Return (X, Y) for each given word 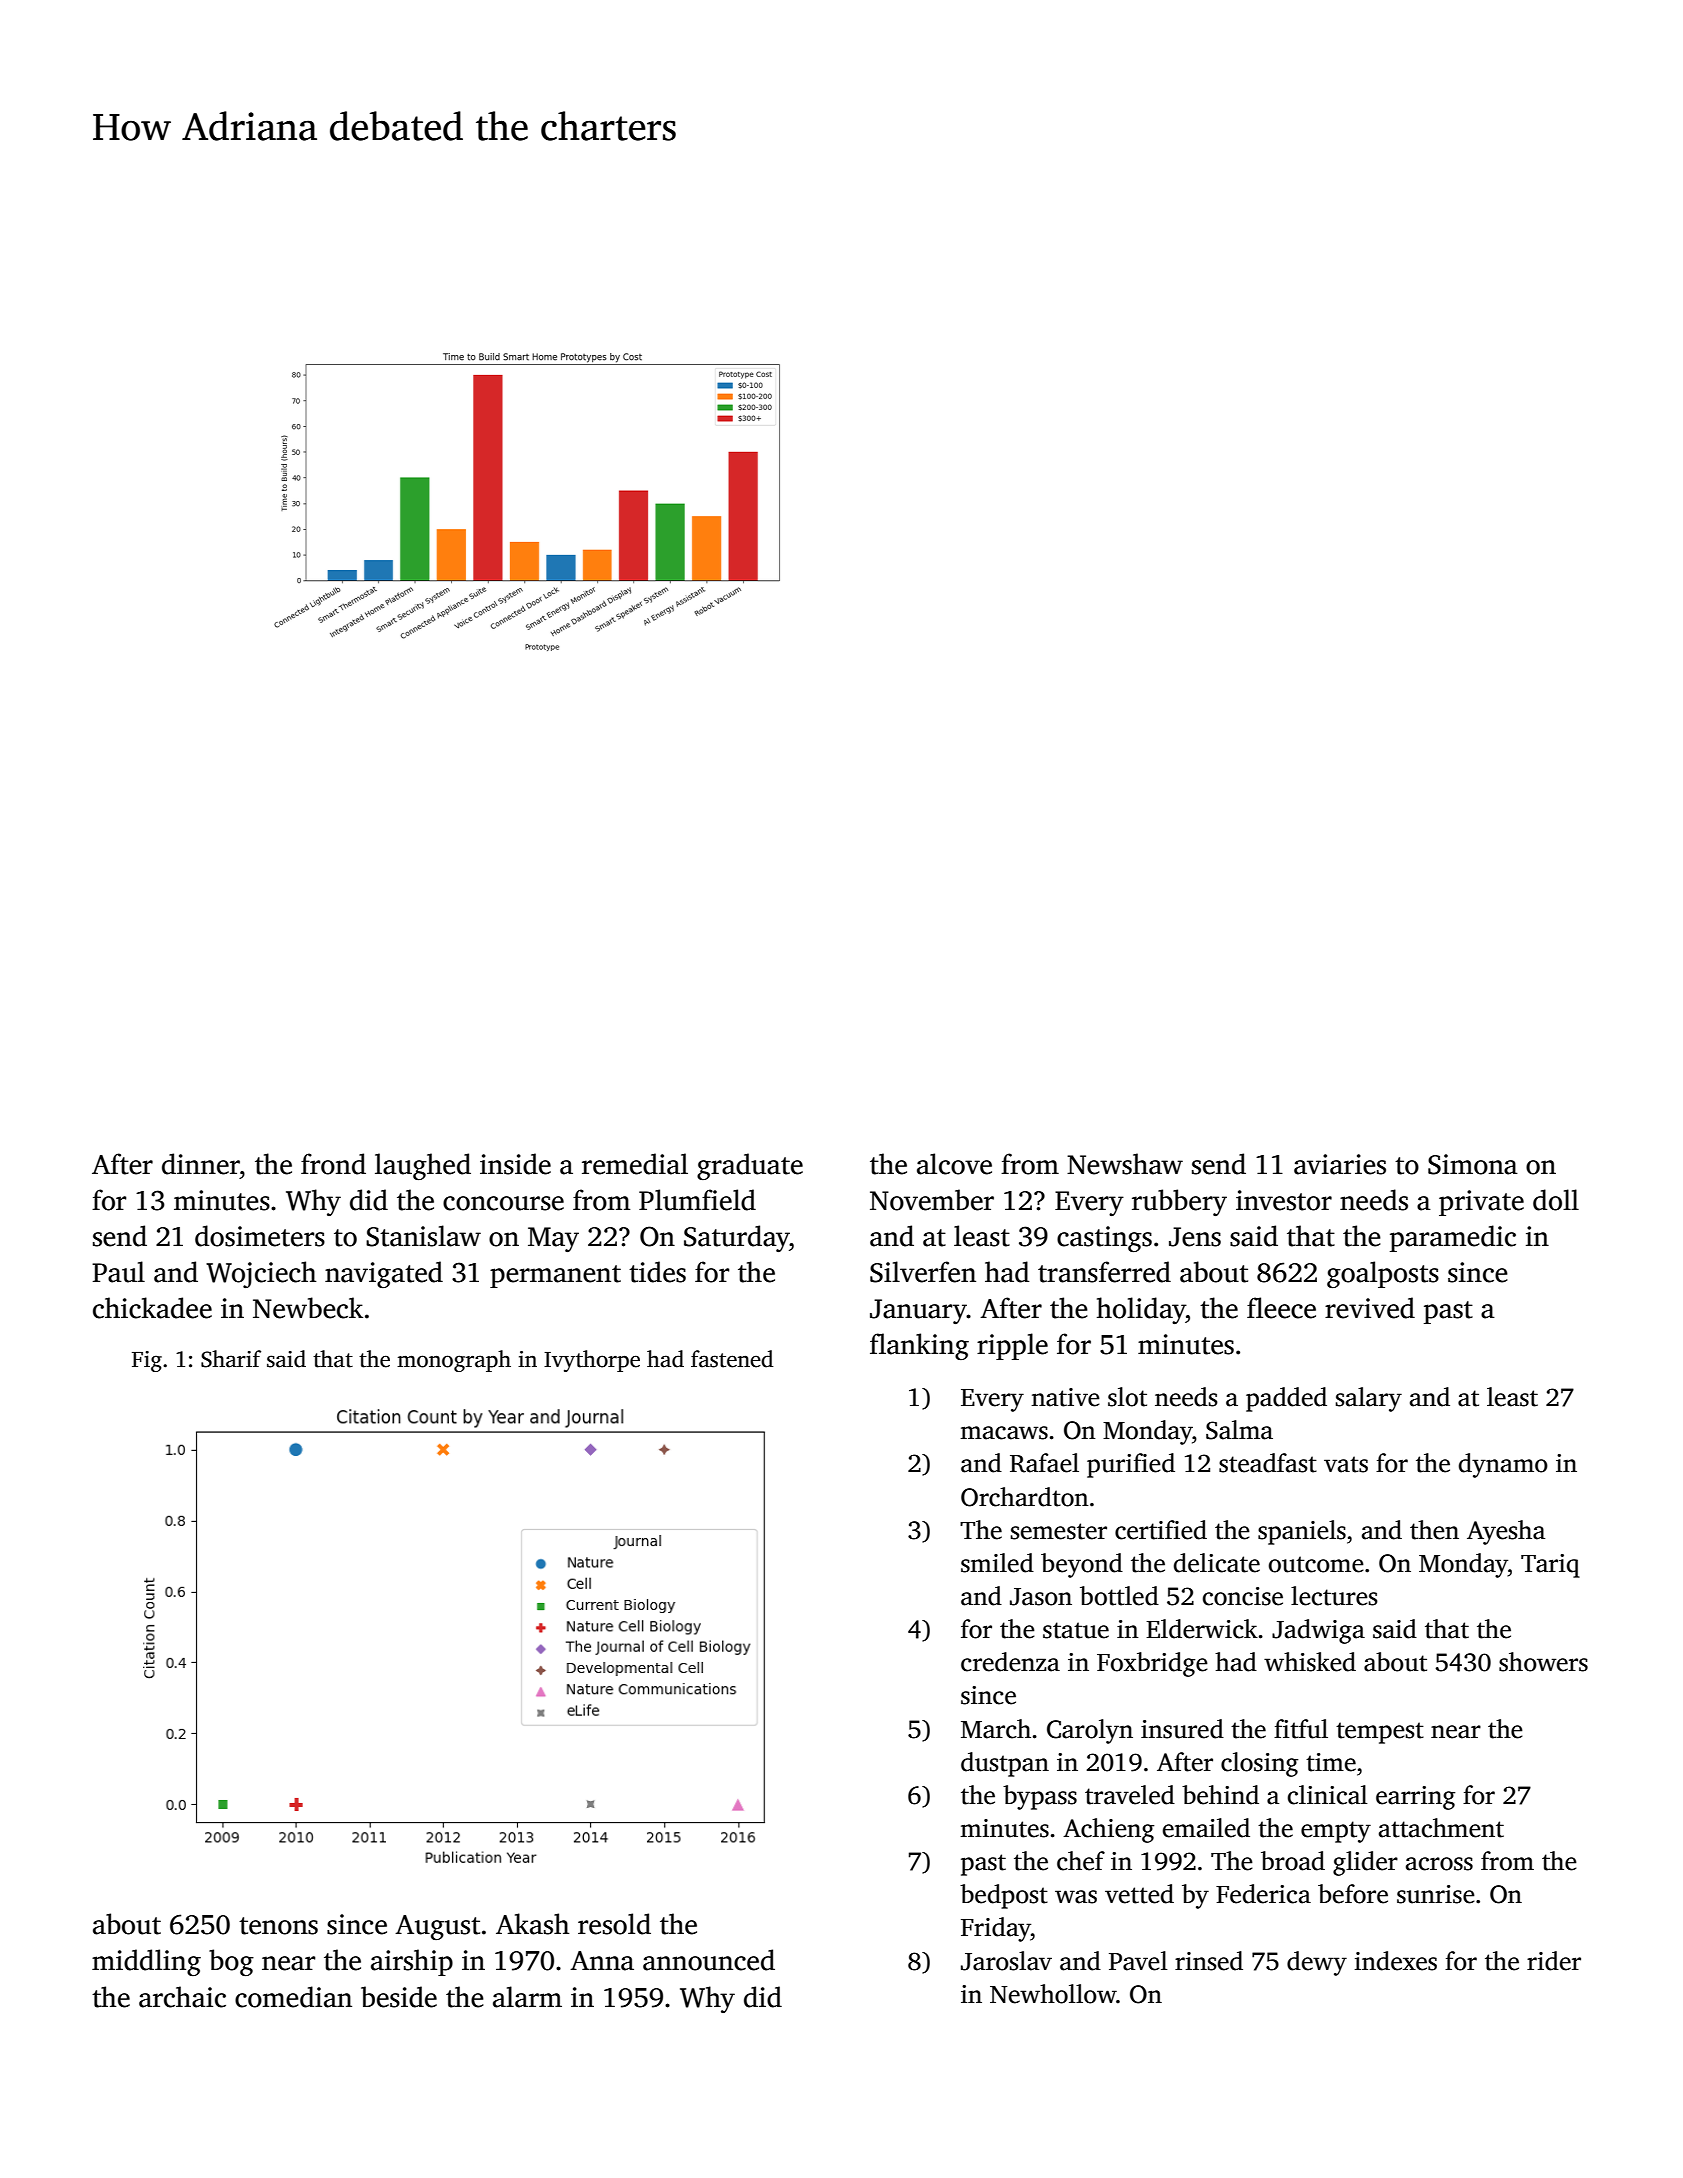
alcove (954, 1164)
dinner (201, 1164)
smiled (997, 1563)
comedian (293, 1997)
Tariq (1550, 1566)
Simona (1473, 1164)
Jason (1041, 1597)
